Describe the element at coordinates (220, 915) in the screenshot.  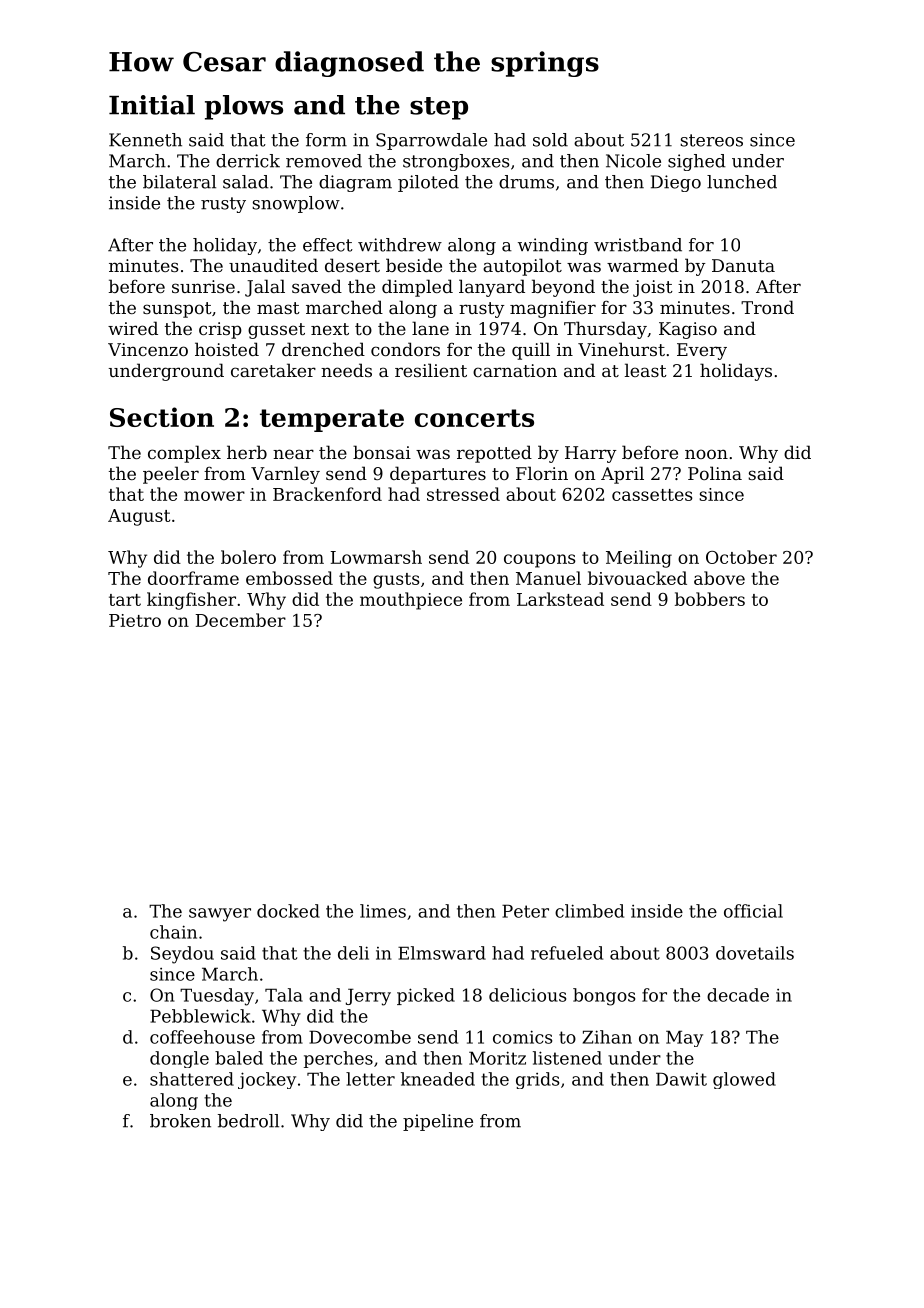
I see `sawyer` at that location.
